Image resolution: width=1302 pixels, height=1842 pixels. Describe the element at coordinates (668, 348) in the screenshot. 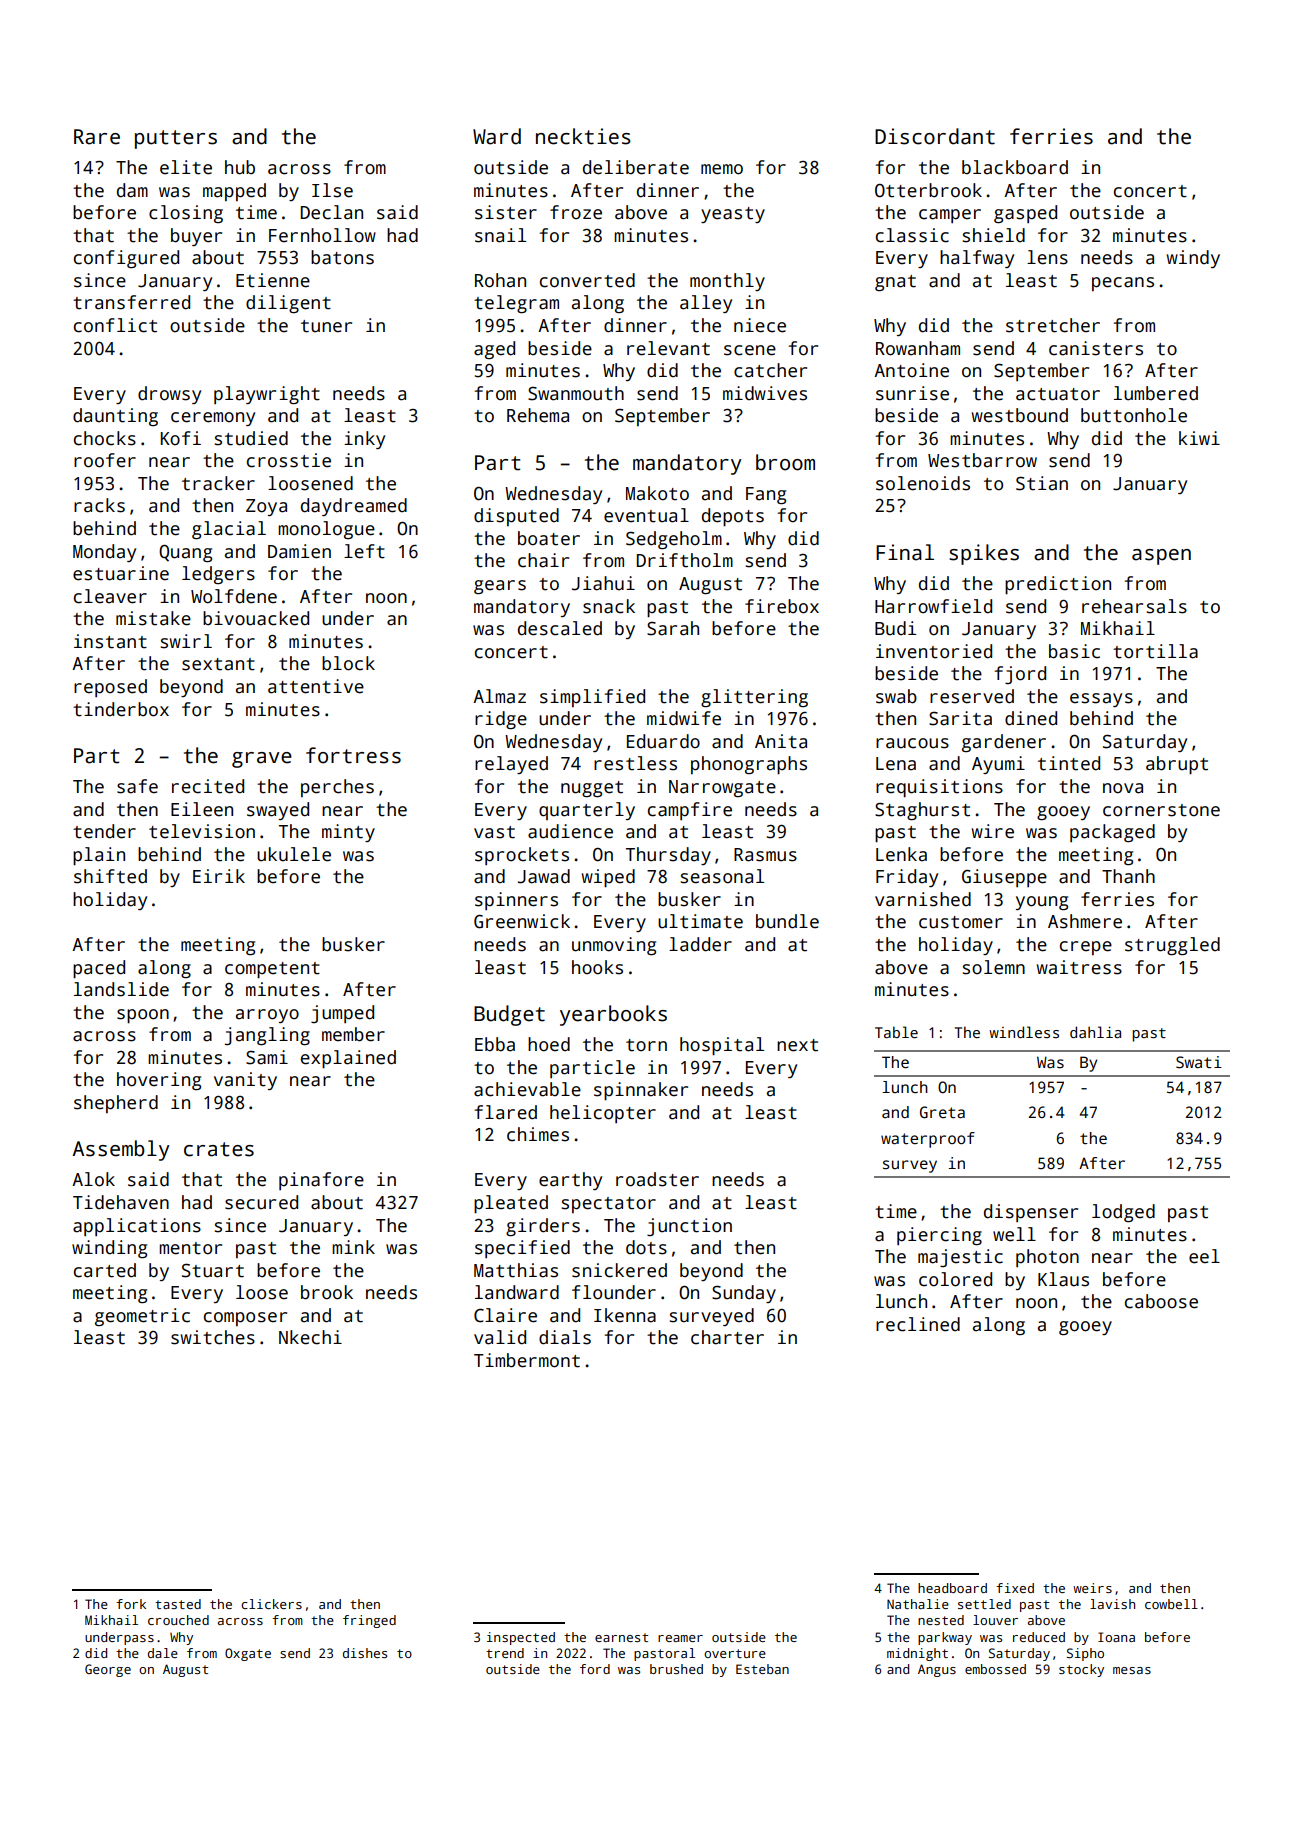

I see `relevant` at that location.
